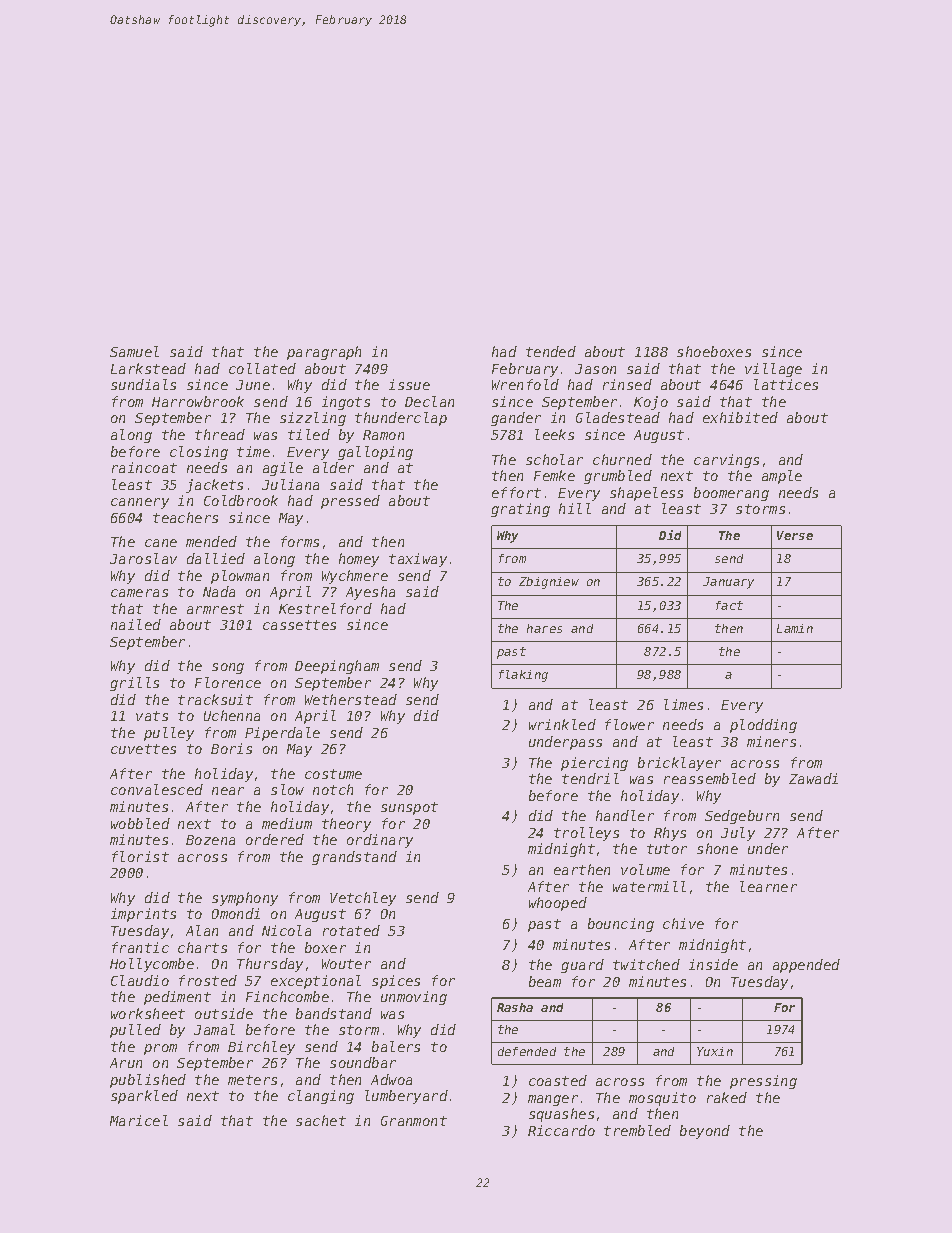 The width and height of the image is (952, 1233). Describe the element at coordinates (575, 508) in the image. I see `hill` at that location.
